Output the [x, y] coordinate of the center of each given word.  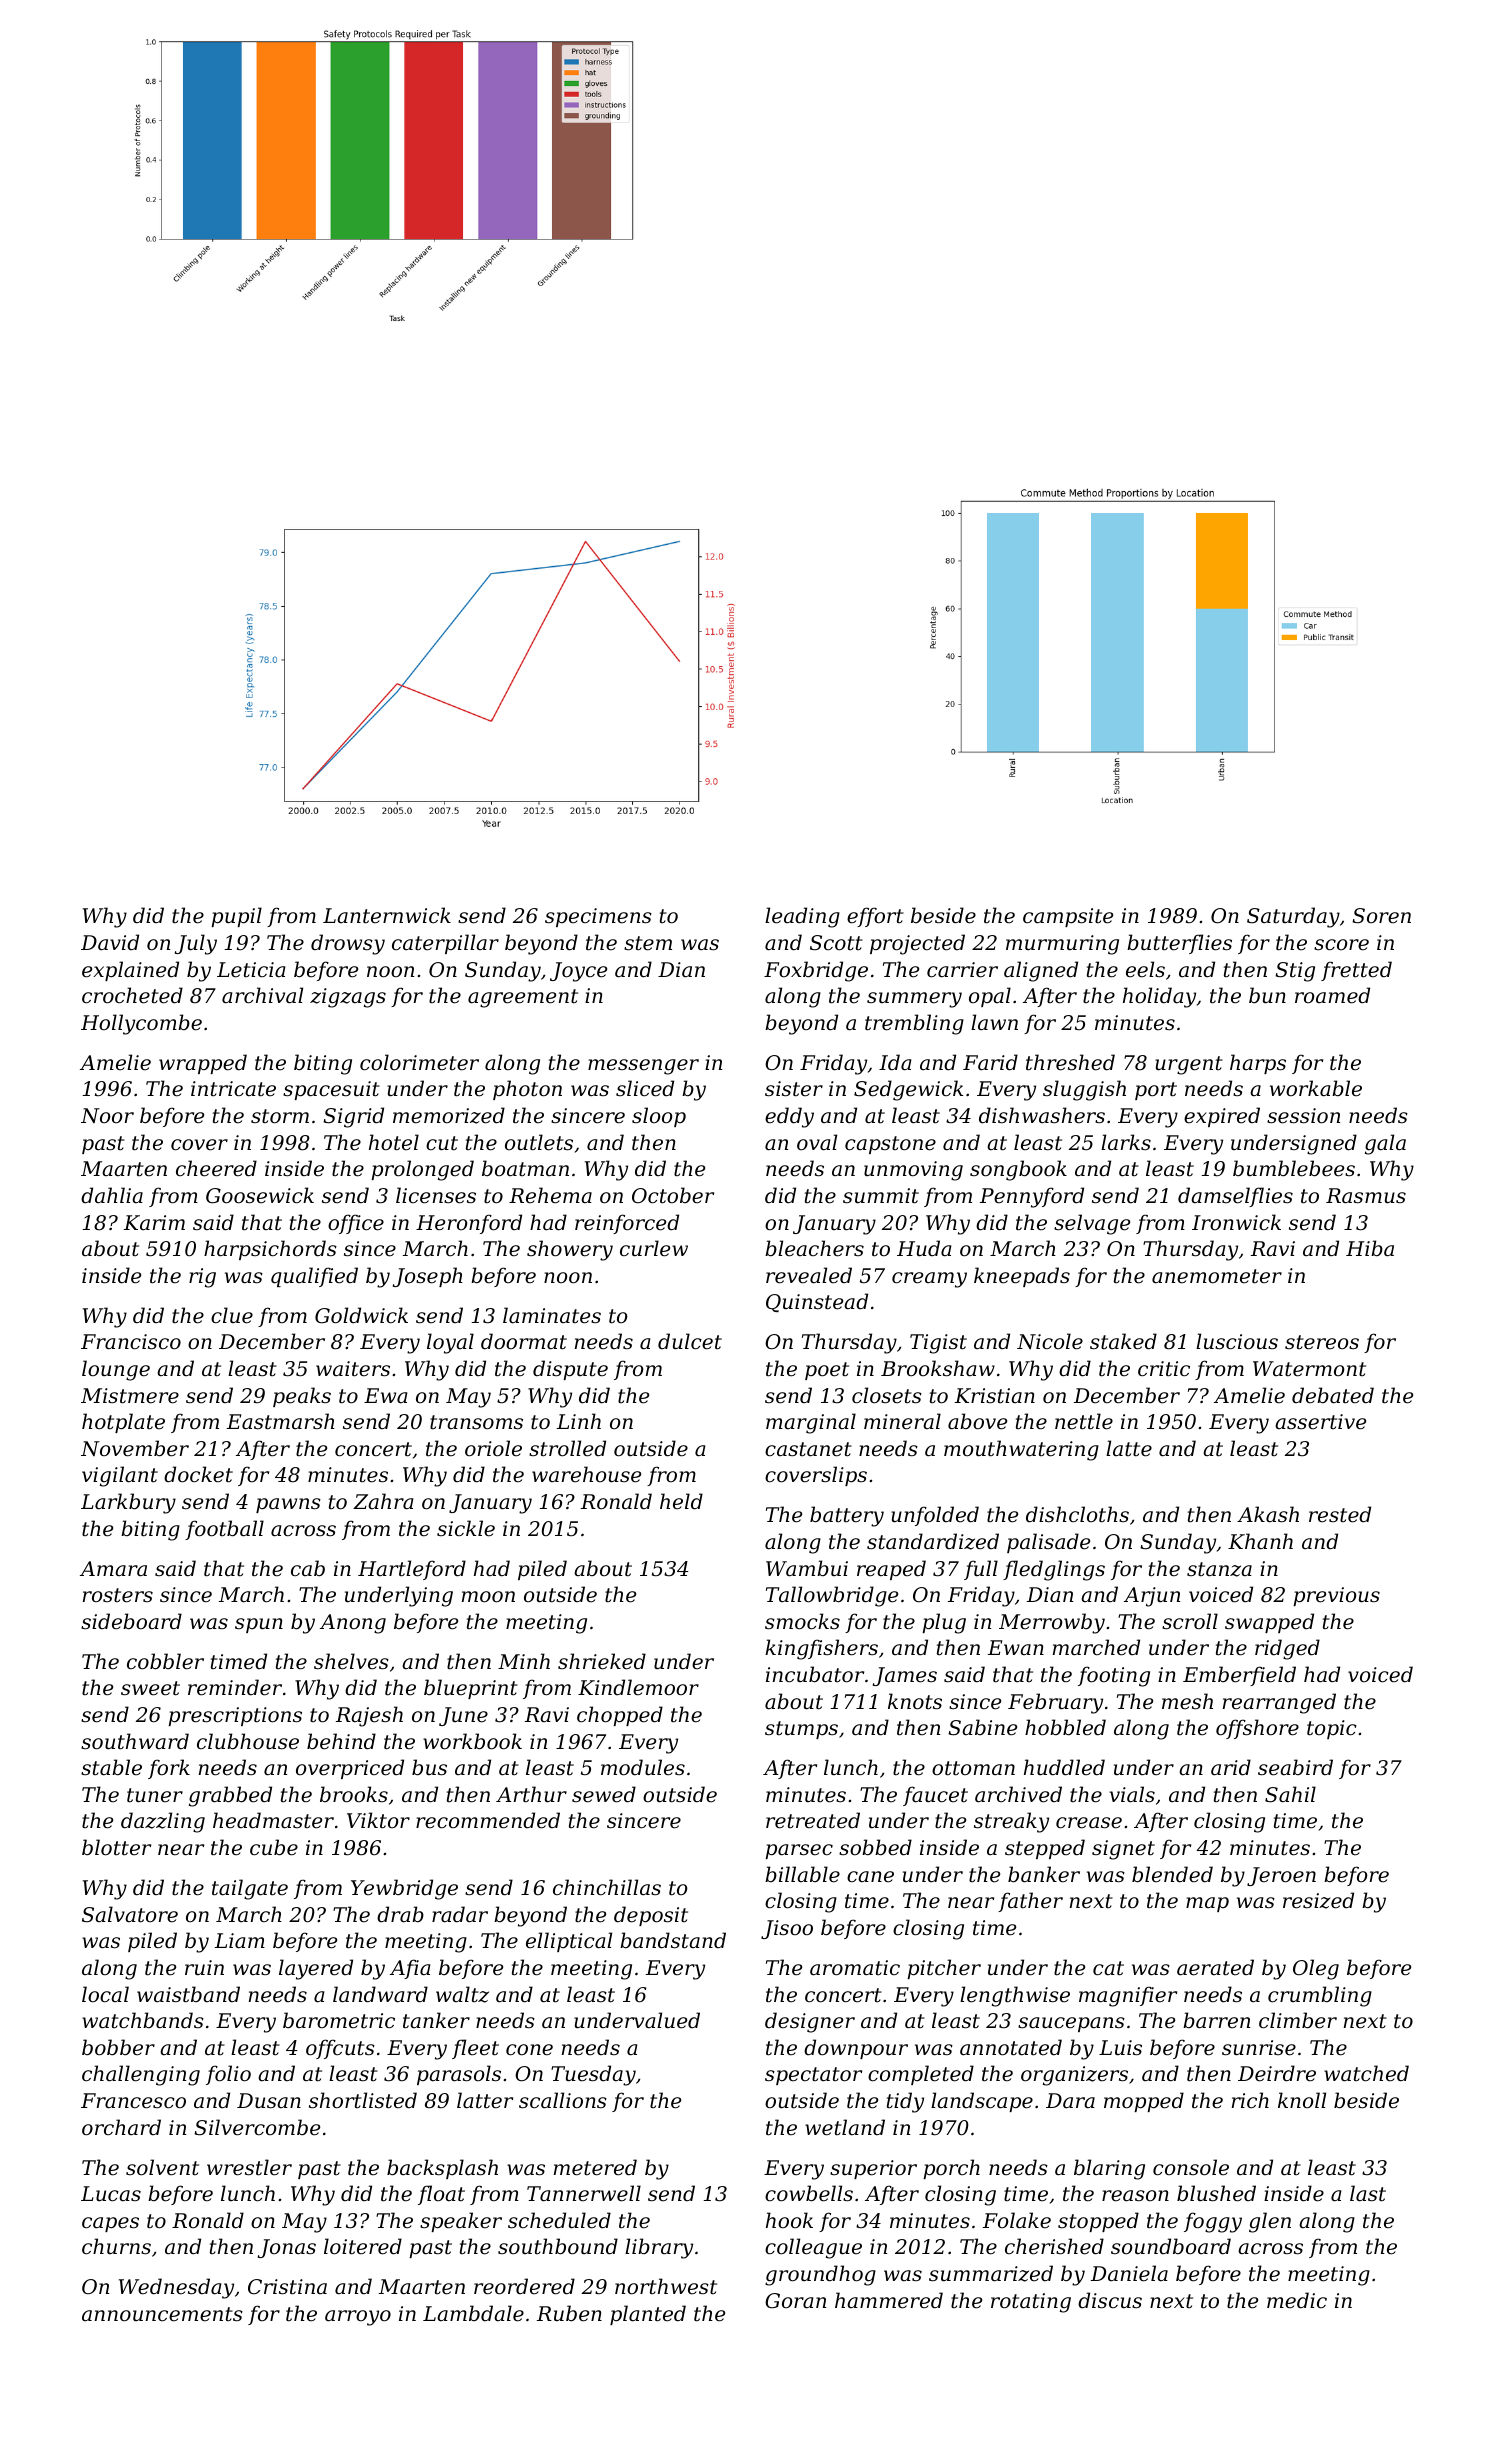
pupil [236, 917]
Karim [154, 1222]
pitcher [944, 1969]
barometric [339, 2020]
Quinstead [817, 1302]
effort [875, 917]
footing [1114, 1676]
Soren [1381, 916]
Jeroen [1281, 1876]
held [681, 1501]
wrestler [249, 2167]
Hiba [1370, 1248]
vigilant [120, 1476]
